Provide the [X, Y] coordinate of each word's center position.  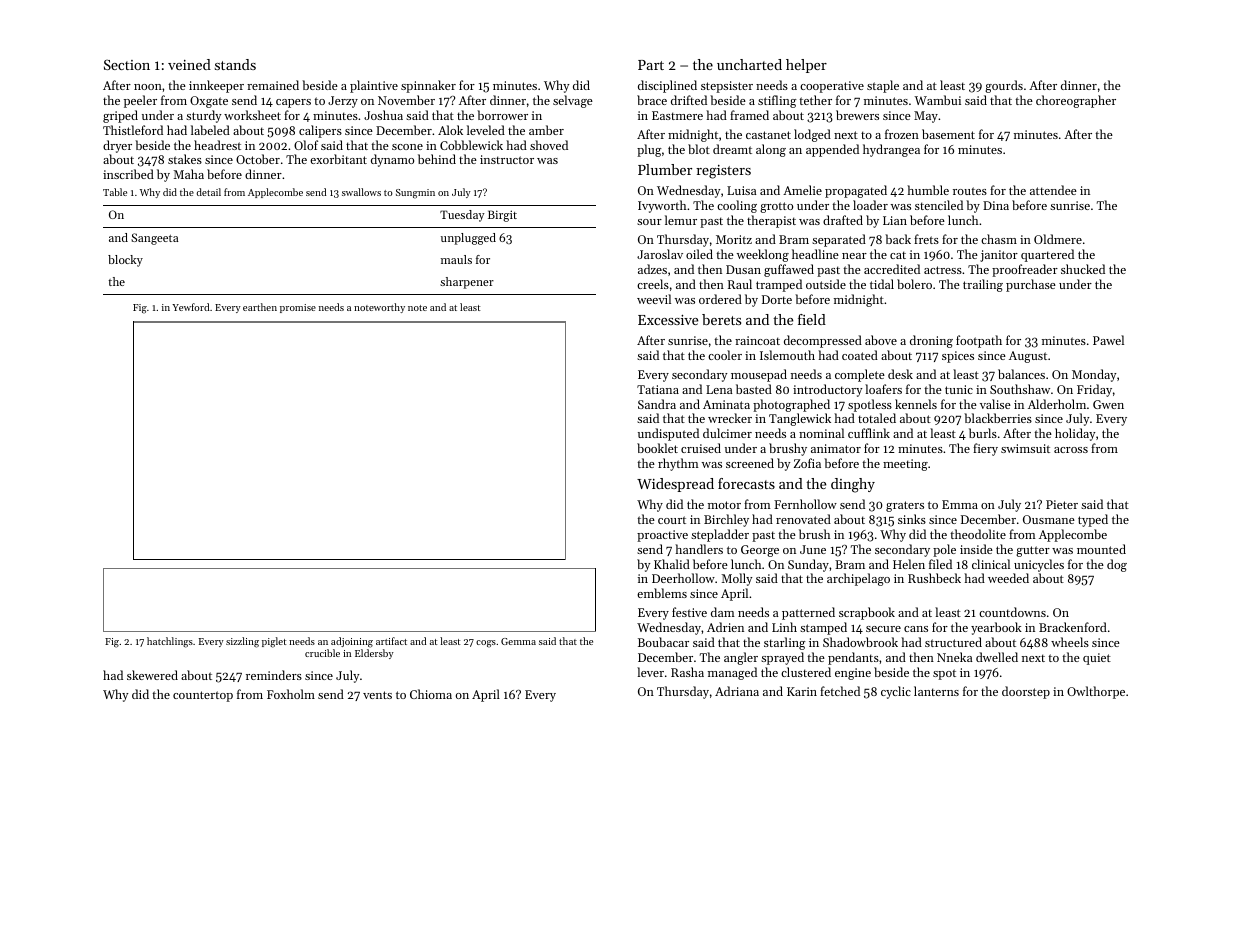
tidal [882, 284]
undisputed [668, 434]
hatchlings [170, 642]
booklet [657, 448]
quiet [1097, 659]
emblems [662, 593]
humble [928, 190]
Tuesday [462, 216]
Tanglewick [800, 419]
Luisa [741, 190]
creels [653, 284]
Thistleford [133, 130]
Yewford [190, 307]
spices [958, 357]
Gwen [1108, 404]
